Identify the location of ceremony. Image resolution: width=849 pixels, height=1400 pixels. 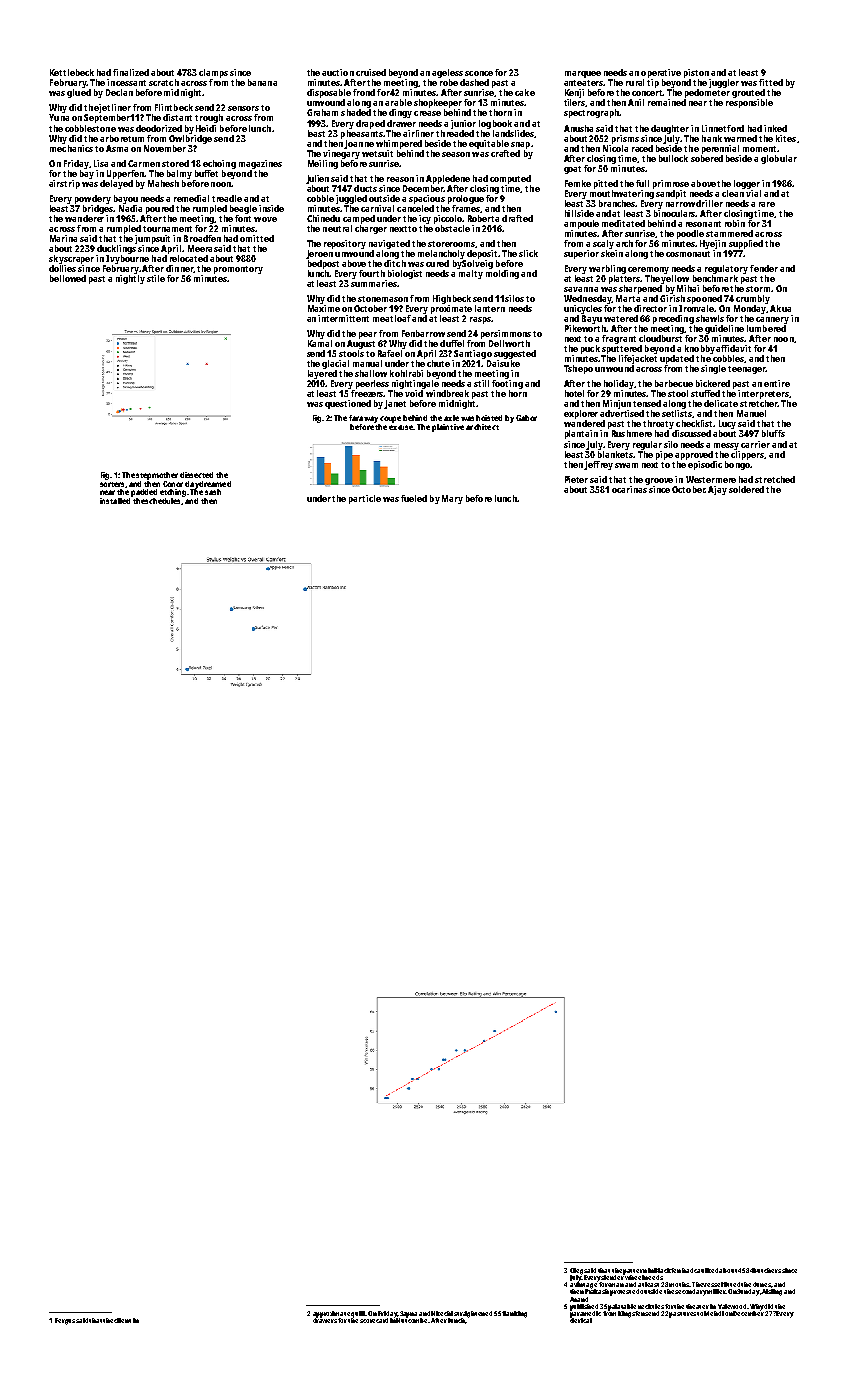
(648, 270).
